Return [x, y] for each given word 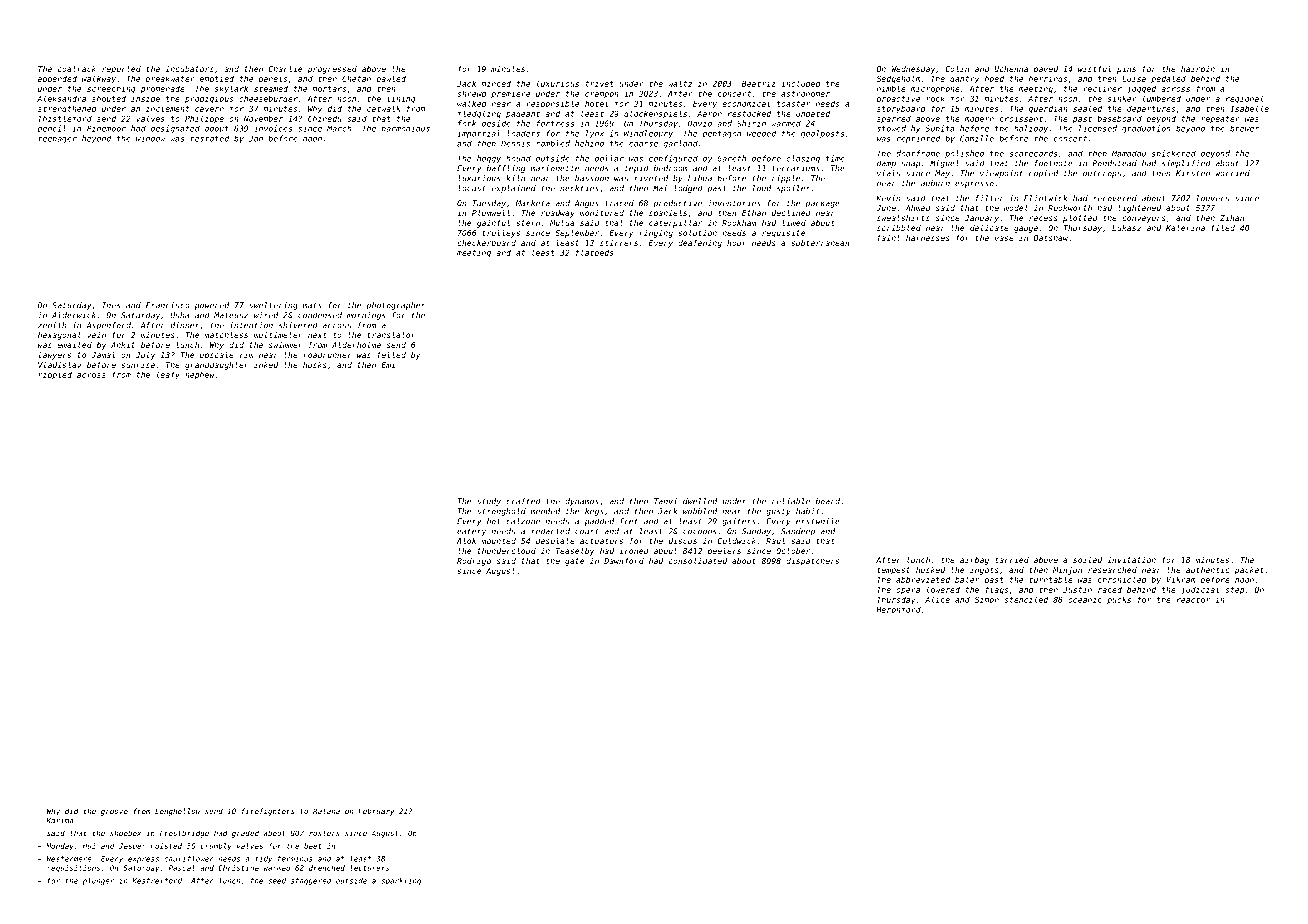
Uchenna [1011, 69]
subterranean [820, 243]
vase [1004, 238]
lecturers [369, 868]
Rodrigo [474, 562]
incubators [189, 69]
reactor [1193, 600]
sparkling [401, 881]
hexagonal [59, 336]
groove [114, 813]
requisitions [73, 868]
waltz [680, 83]
